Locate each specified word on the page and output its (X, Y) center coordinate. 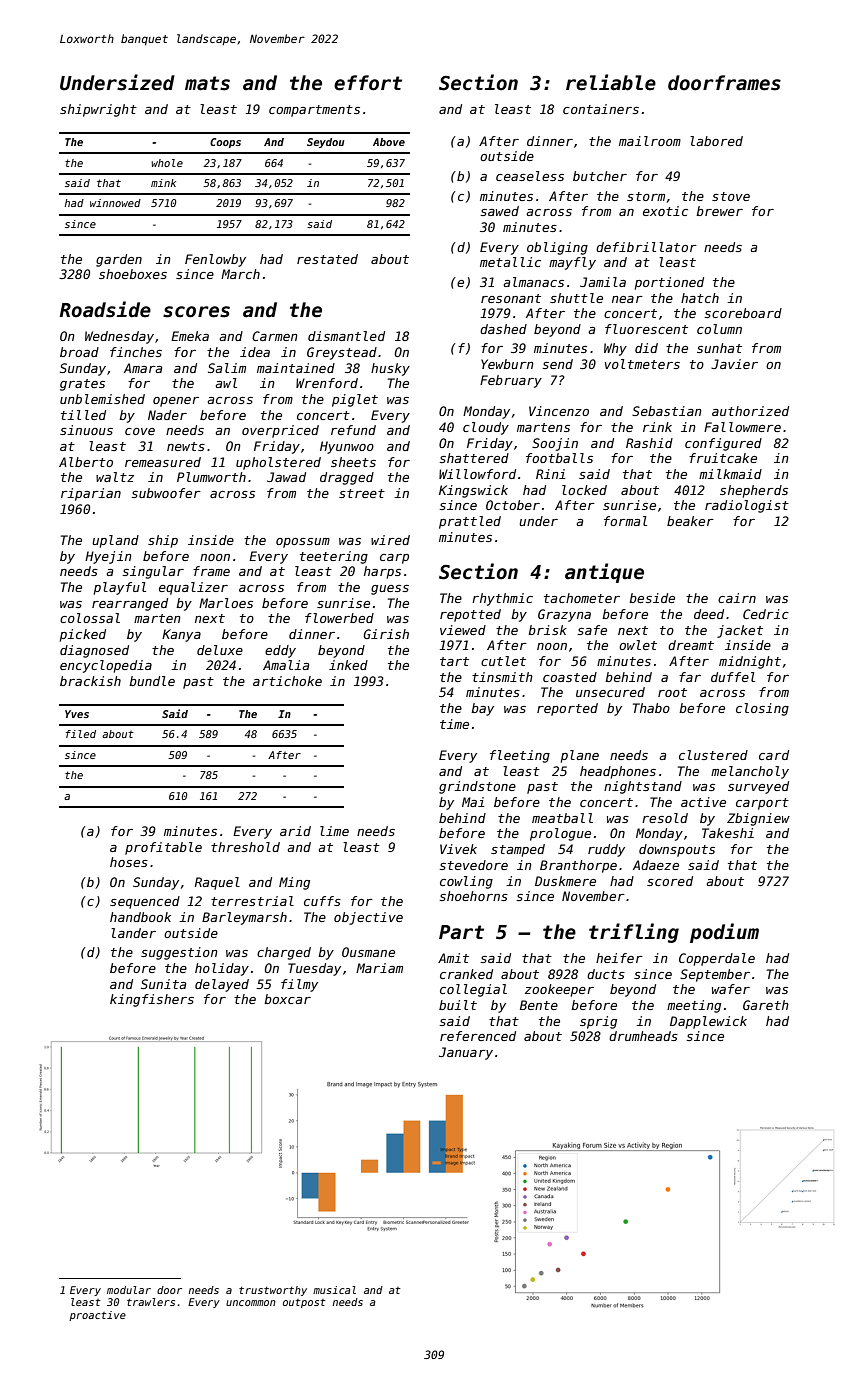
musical (334, 1290)
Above (389, 142)
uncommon (251, 1303)
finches (136, 352)
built (458, 1005)
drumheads (643, 1036)
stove (731, 196)
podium (724, 933)
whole (167, 163)
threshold (245, 847)
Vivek (458, 849)
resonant (511, 298)
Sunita (163, 984)
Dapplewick (708, 1022)
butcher (600, 176)
